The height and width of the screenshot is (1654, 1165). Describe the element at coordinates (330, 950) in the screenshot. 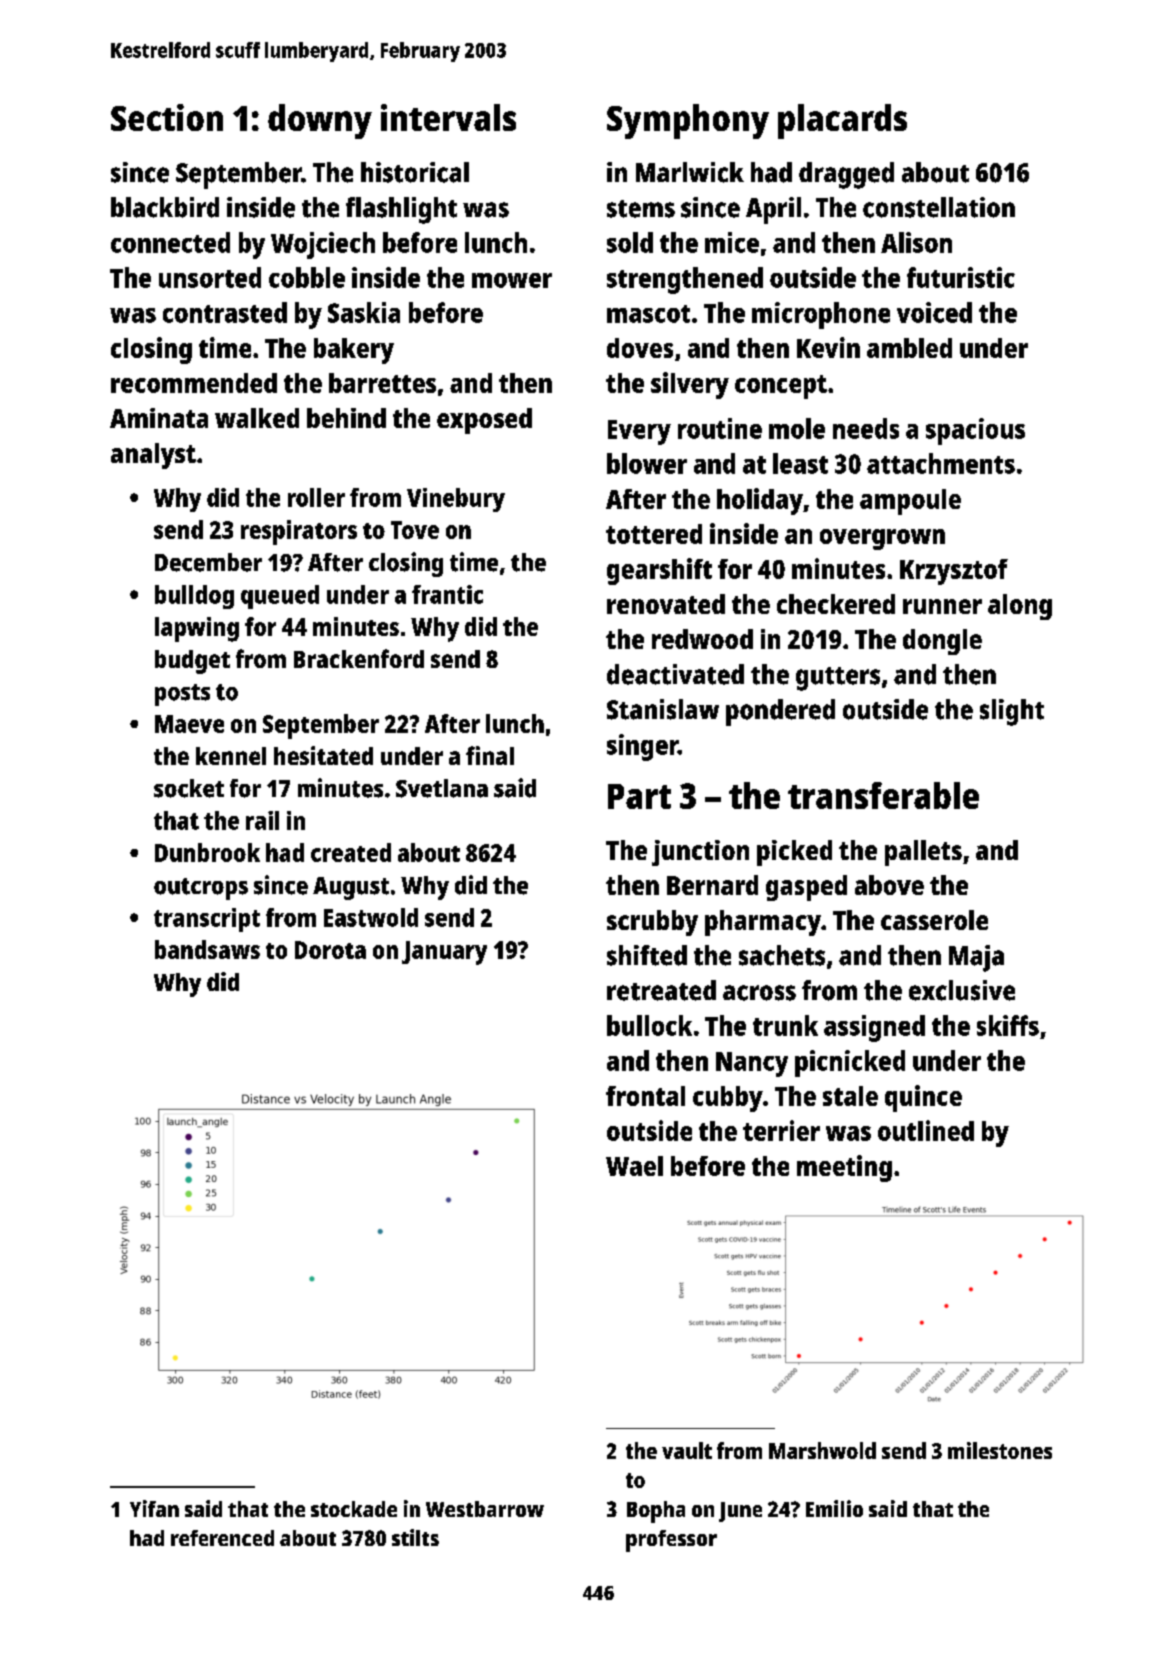

I see `Dorota` at that location.
